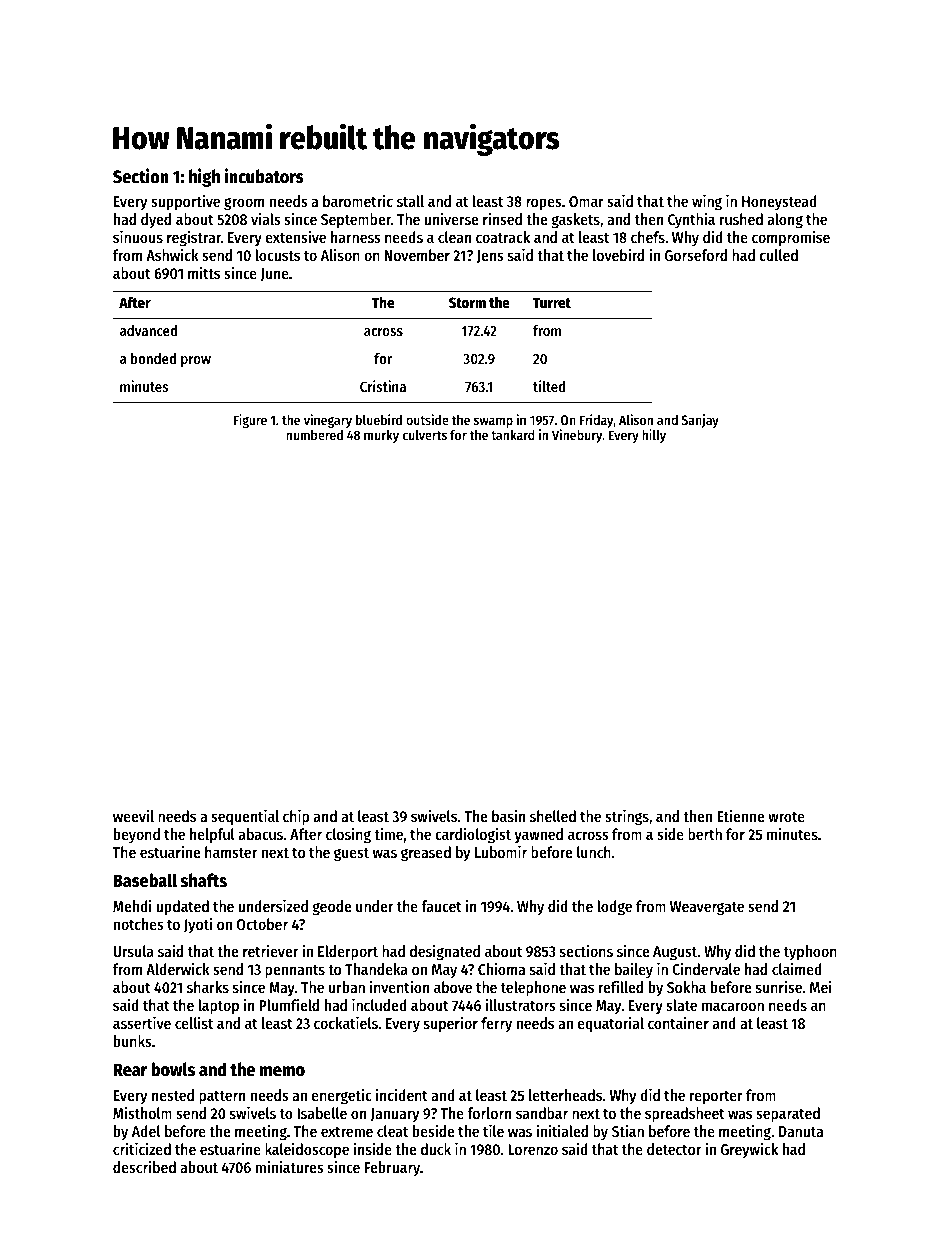 The height and width of the screenshot is (1233, 952). I want to click on Honeystead, so click(779, 202).
